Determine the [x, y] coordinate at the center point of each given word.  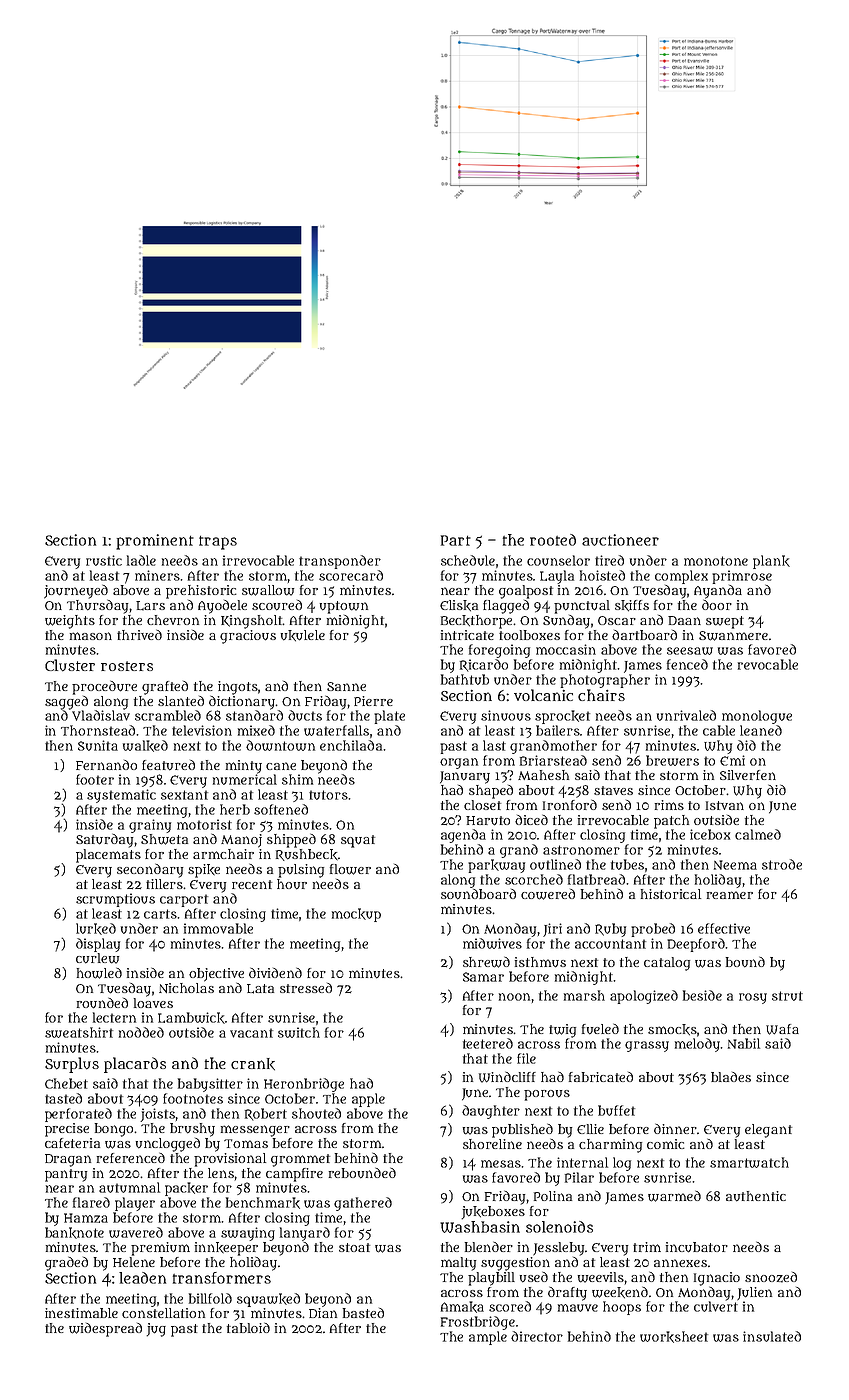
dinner [675, 1128]
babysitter [210, 1085]
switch [299, 1032]
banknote [74, 1233]
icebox [710, 834]
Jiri [552, 930]
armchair [223, 854]
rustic [104, 560]
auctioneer [620, 540]
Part [456, 540]
